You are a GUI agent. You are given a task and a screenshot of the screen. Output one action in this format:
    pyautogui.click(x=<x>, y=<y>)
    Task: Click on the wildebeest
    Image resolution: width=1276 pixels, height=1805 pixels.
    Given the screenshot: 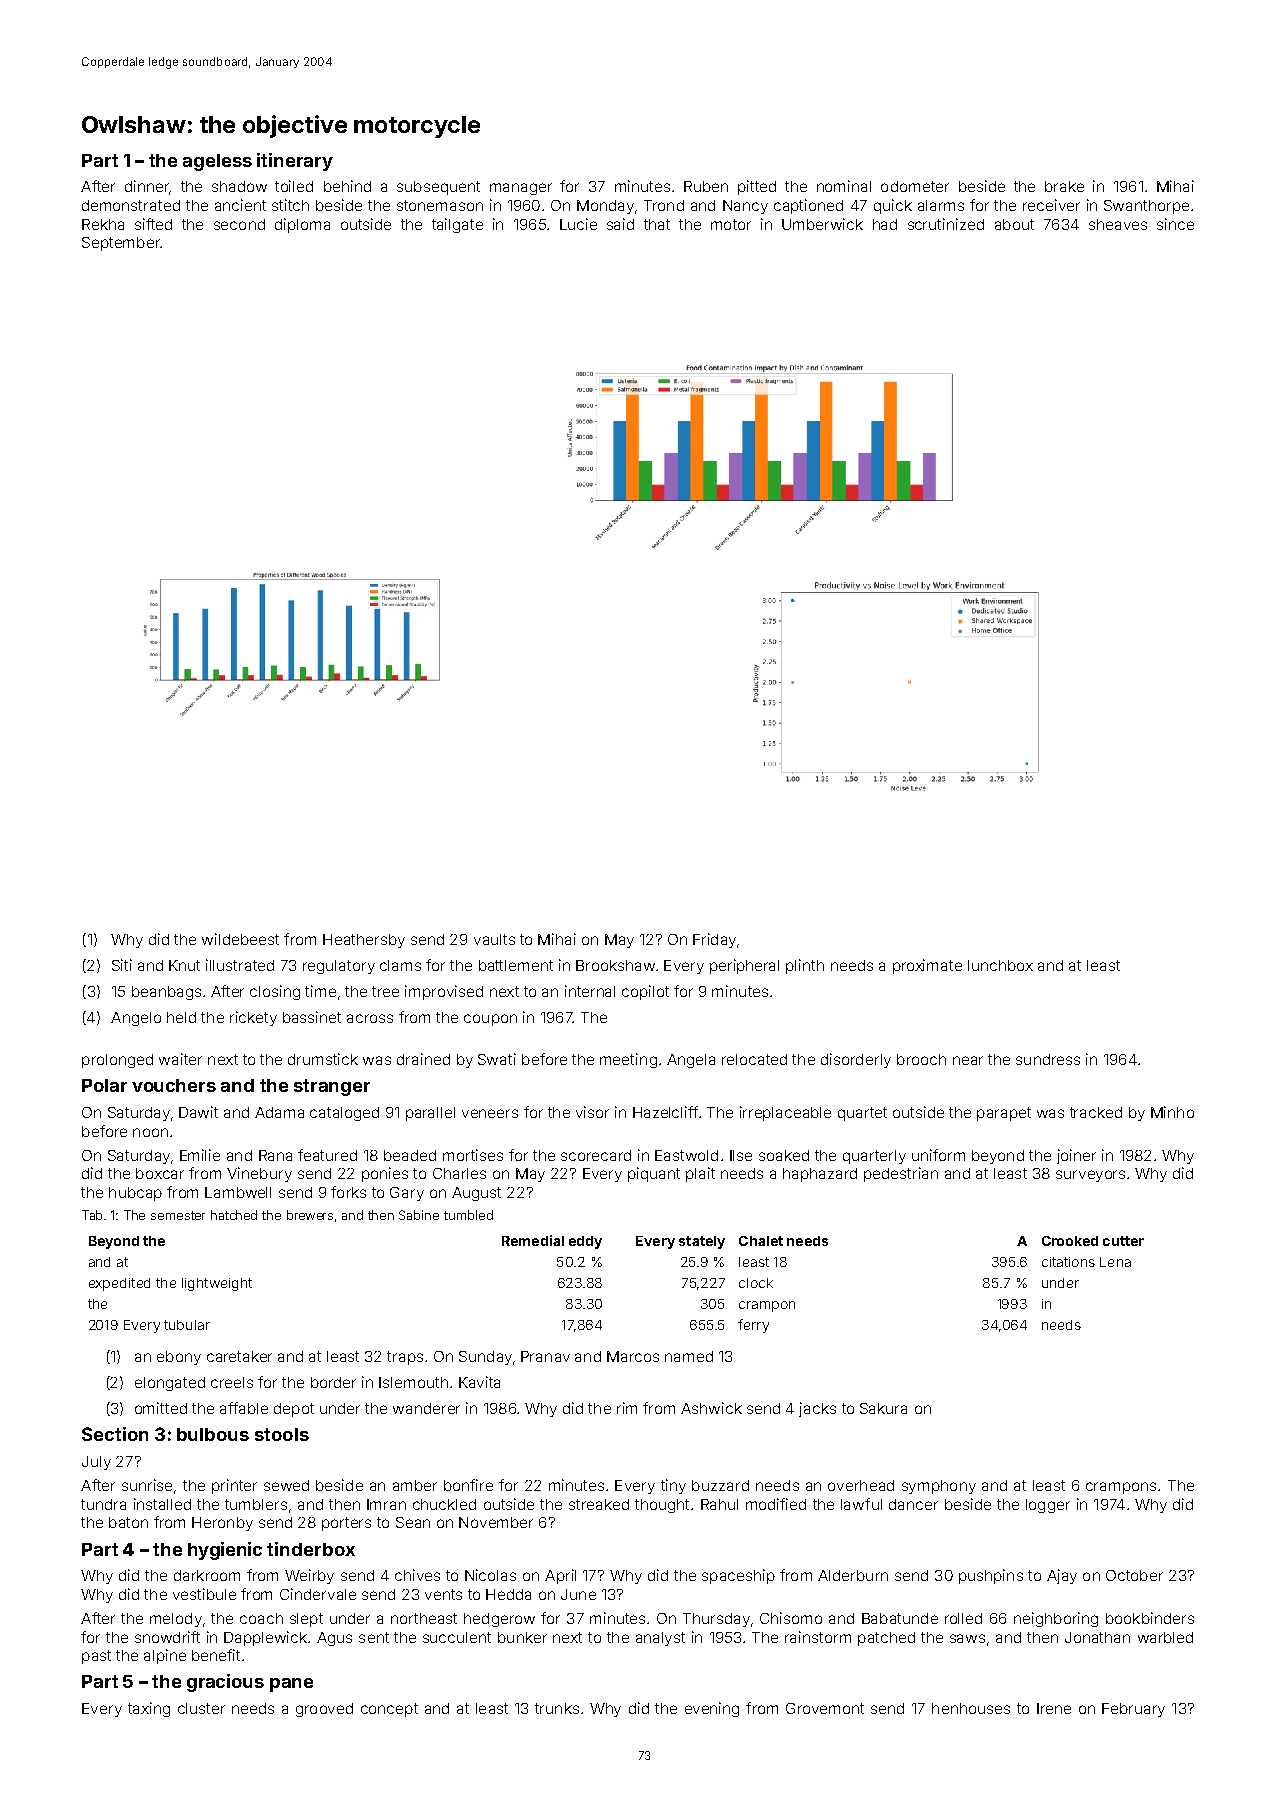 What is the action you would take?
    pyautogui.click(x=240, y=939)
